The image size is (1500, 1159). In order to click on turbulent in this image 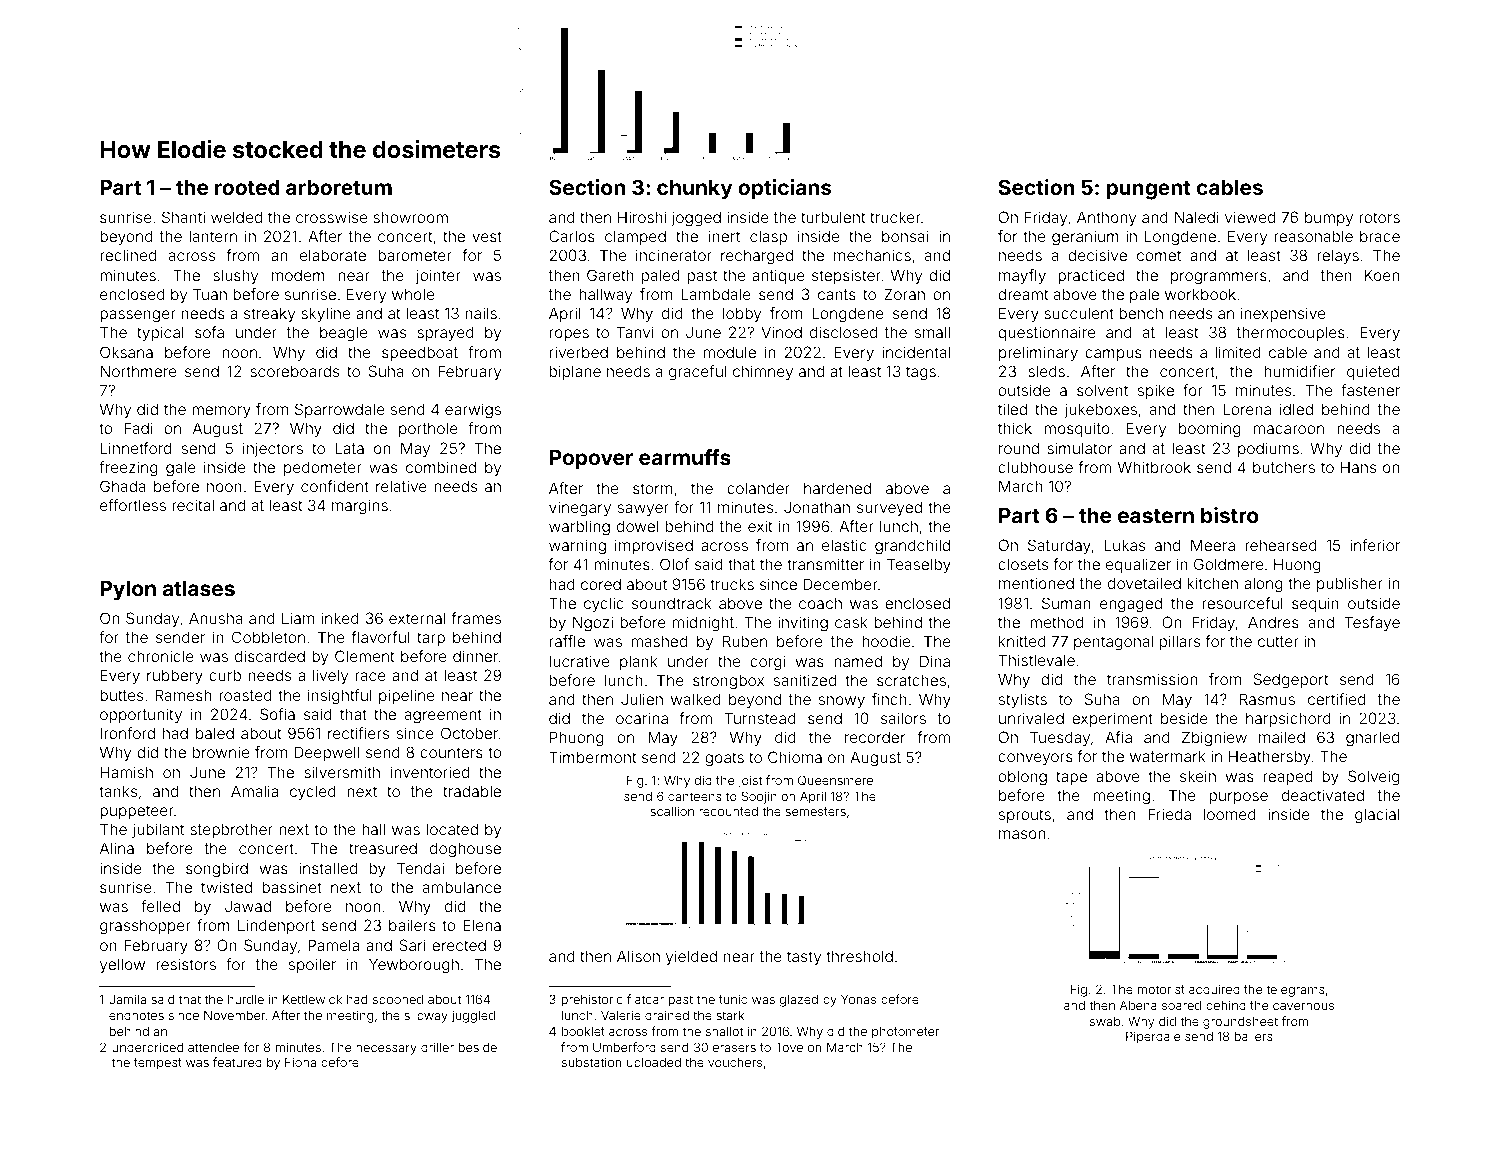, I will do `click(833, 217)`.
